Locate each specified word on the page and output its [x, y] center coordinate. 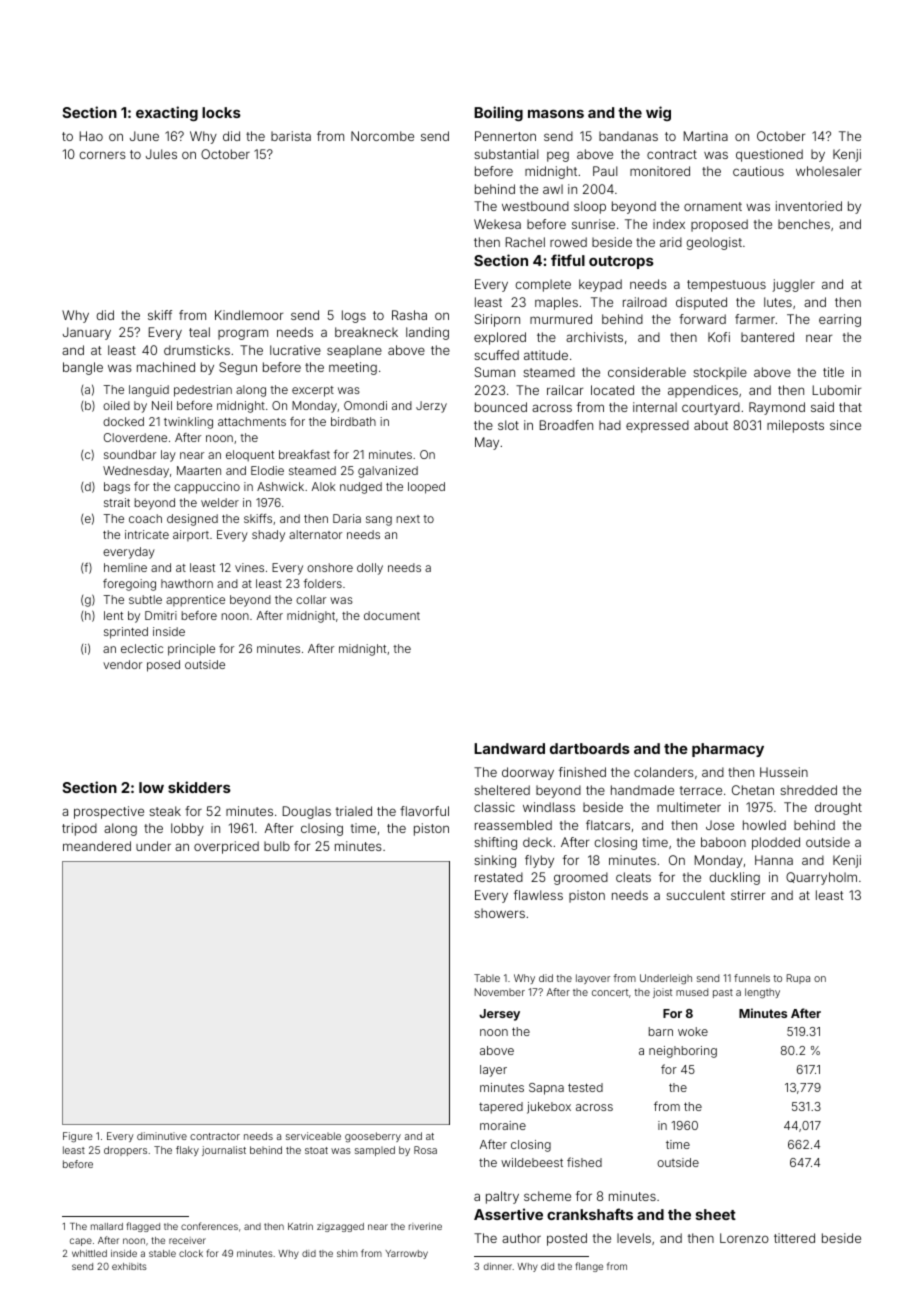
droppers [125, 1151]
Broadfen [566, 425]
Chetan [753, 790]
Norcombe [382, 136]
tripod [79, 829]
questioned [769, 155]
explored [500, 338]
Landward [509, 748]
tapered [501, 1108]
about [711, 425]
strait [117, 502]
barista [291, 136]
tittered [794, 1238]
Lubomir [837, 390]
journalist [224, 1151]
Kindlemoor [249, 315]
